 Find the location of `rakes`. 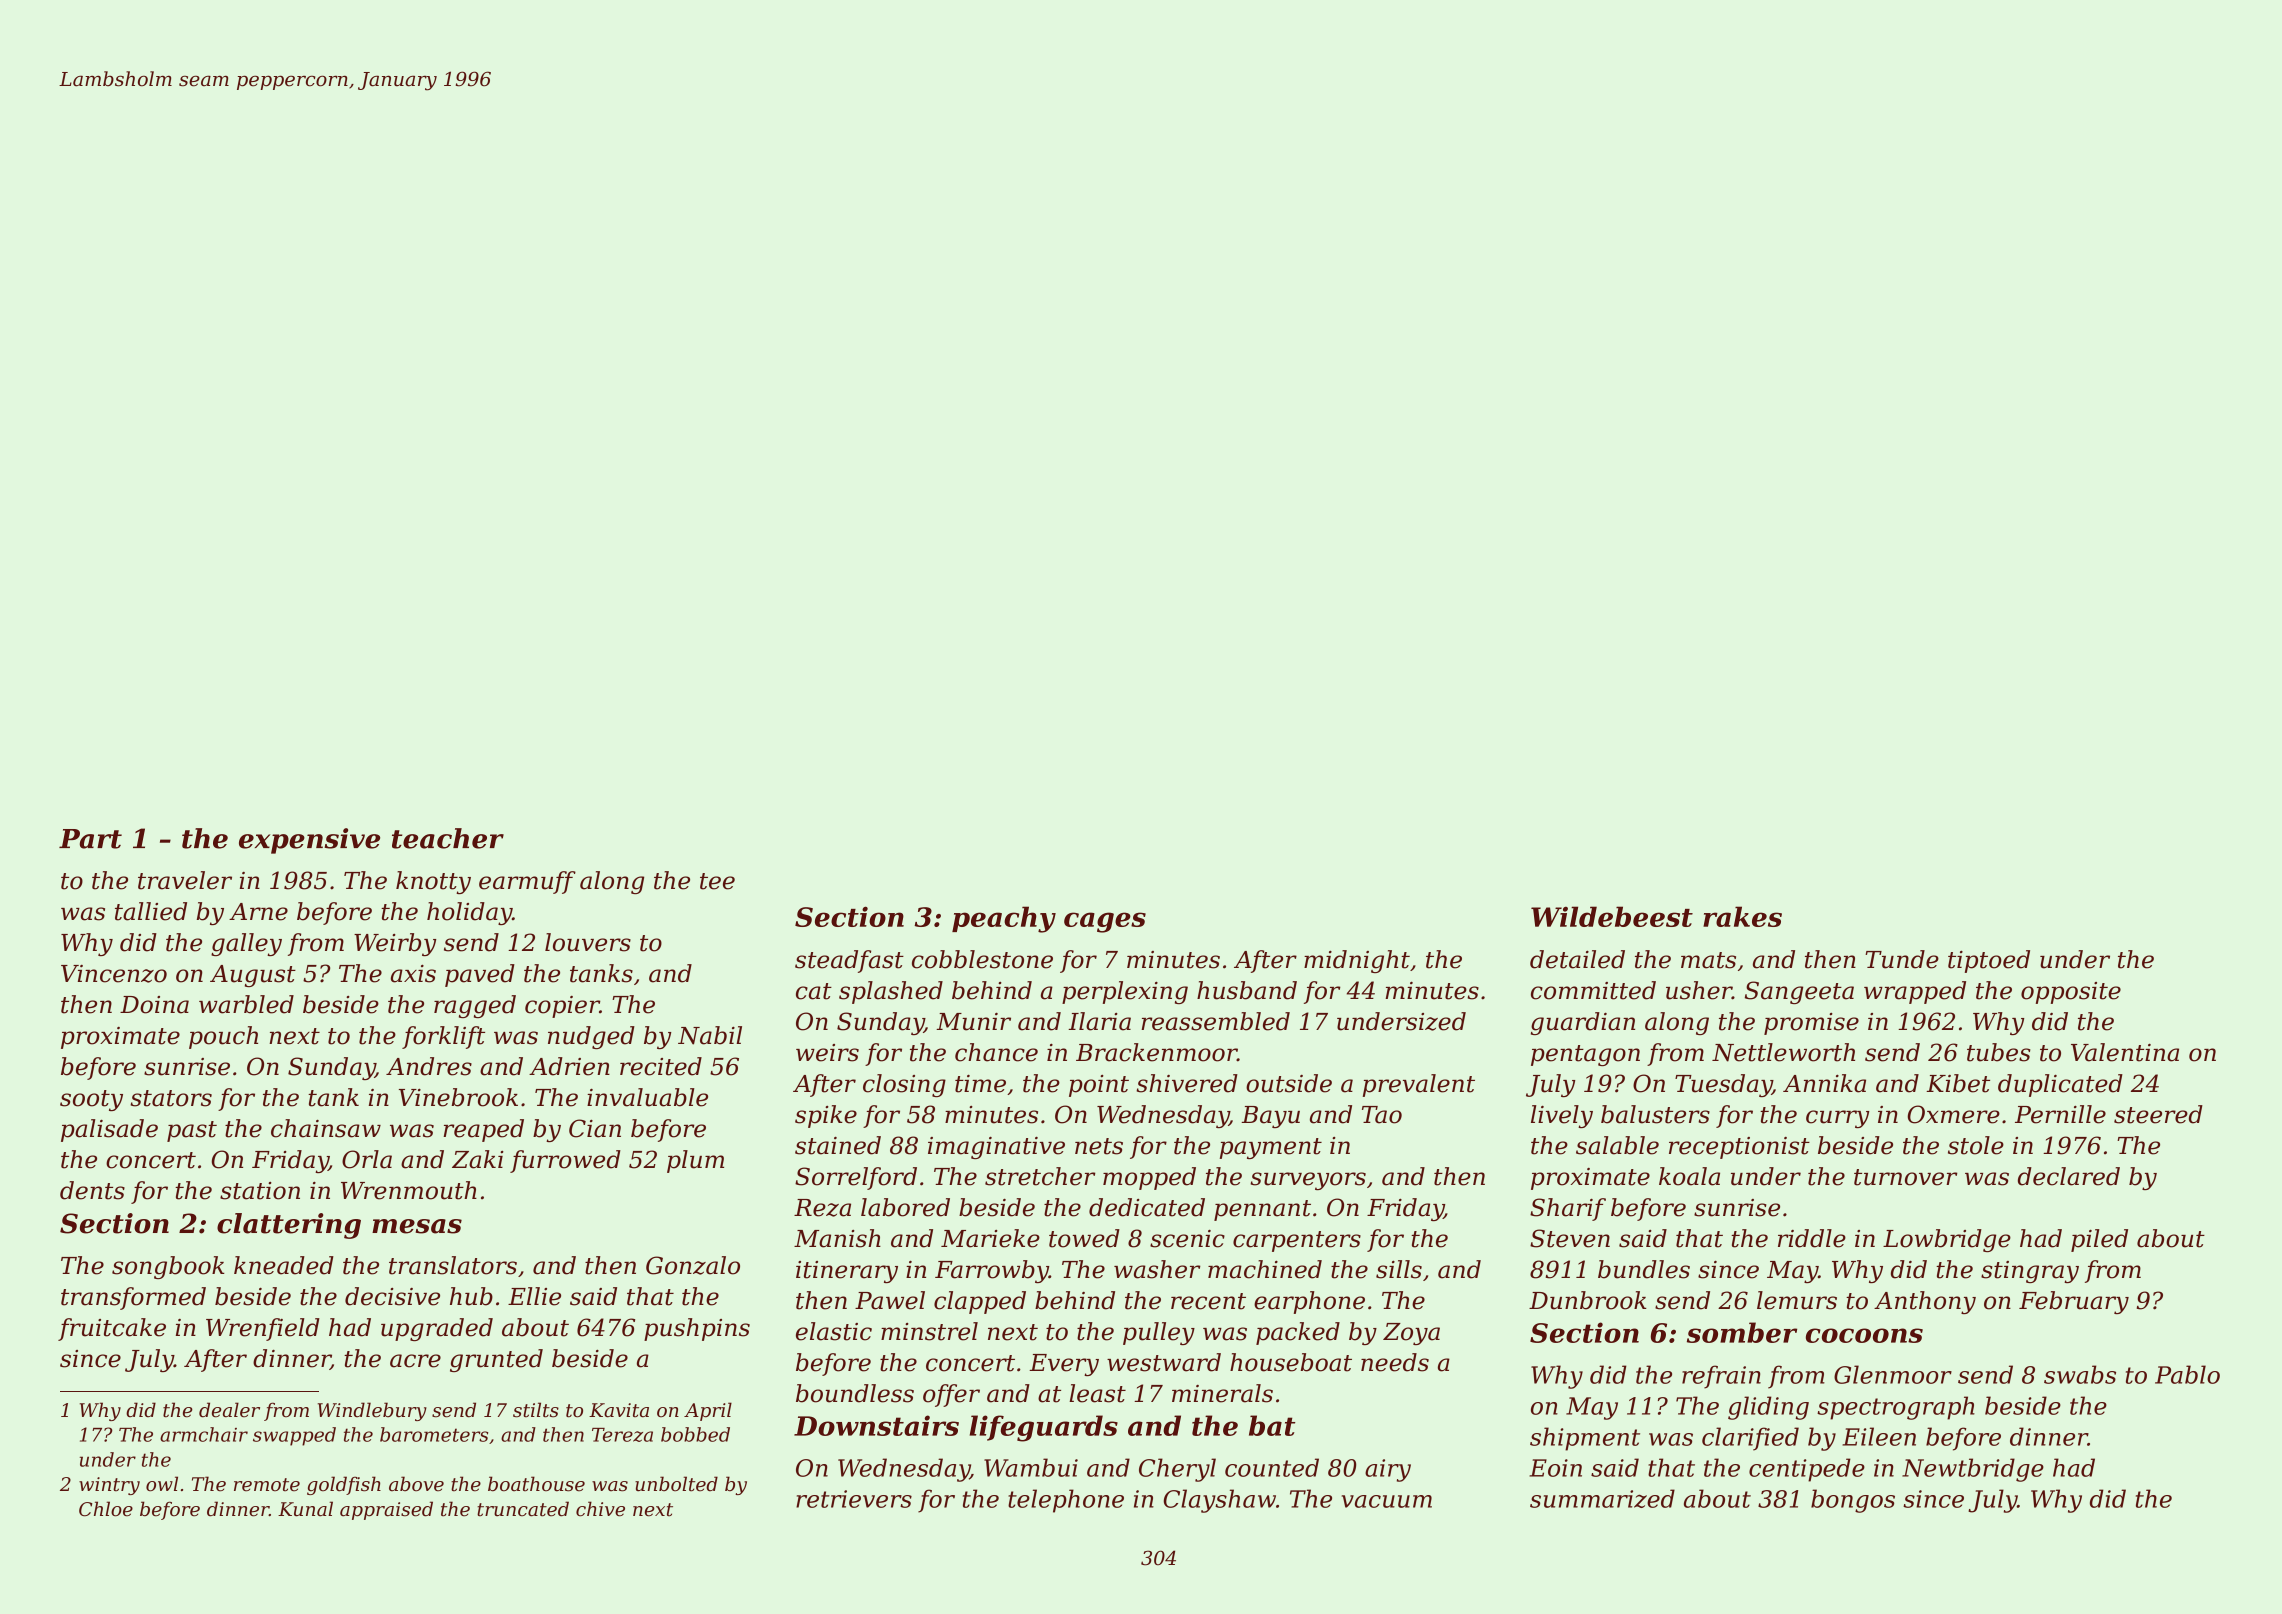

rakes is located at coordinates (1742, 916).
